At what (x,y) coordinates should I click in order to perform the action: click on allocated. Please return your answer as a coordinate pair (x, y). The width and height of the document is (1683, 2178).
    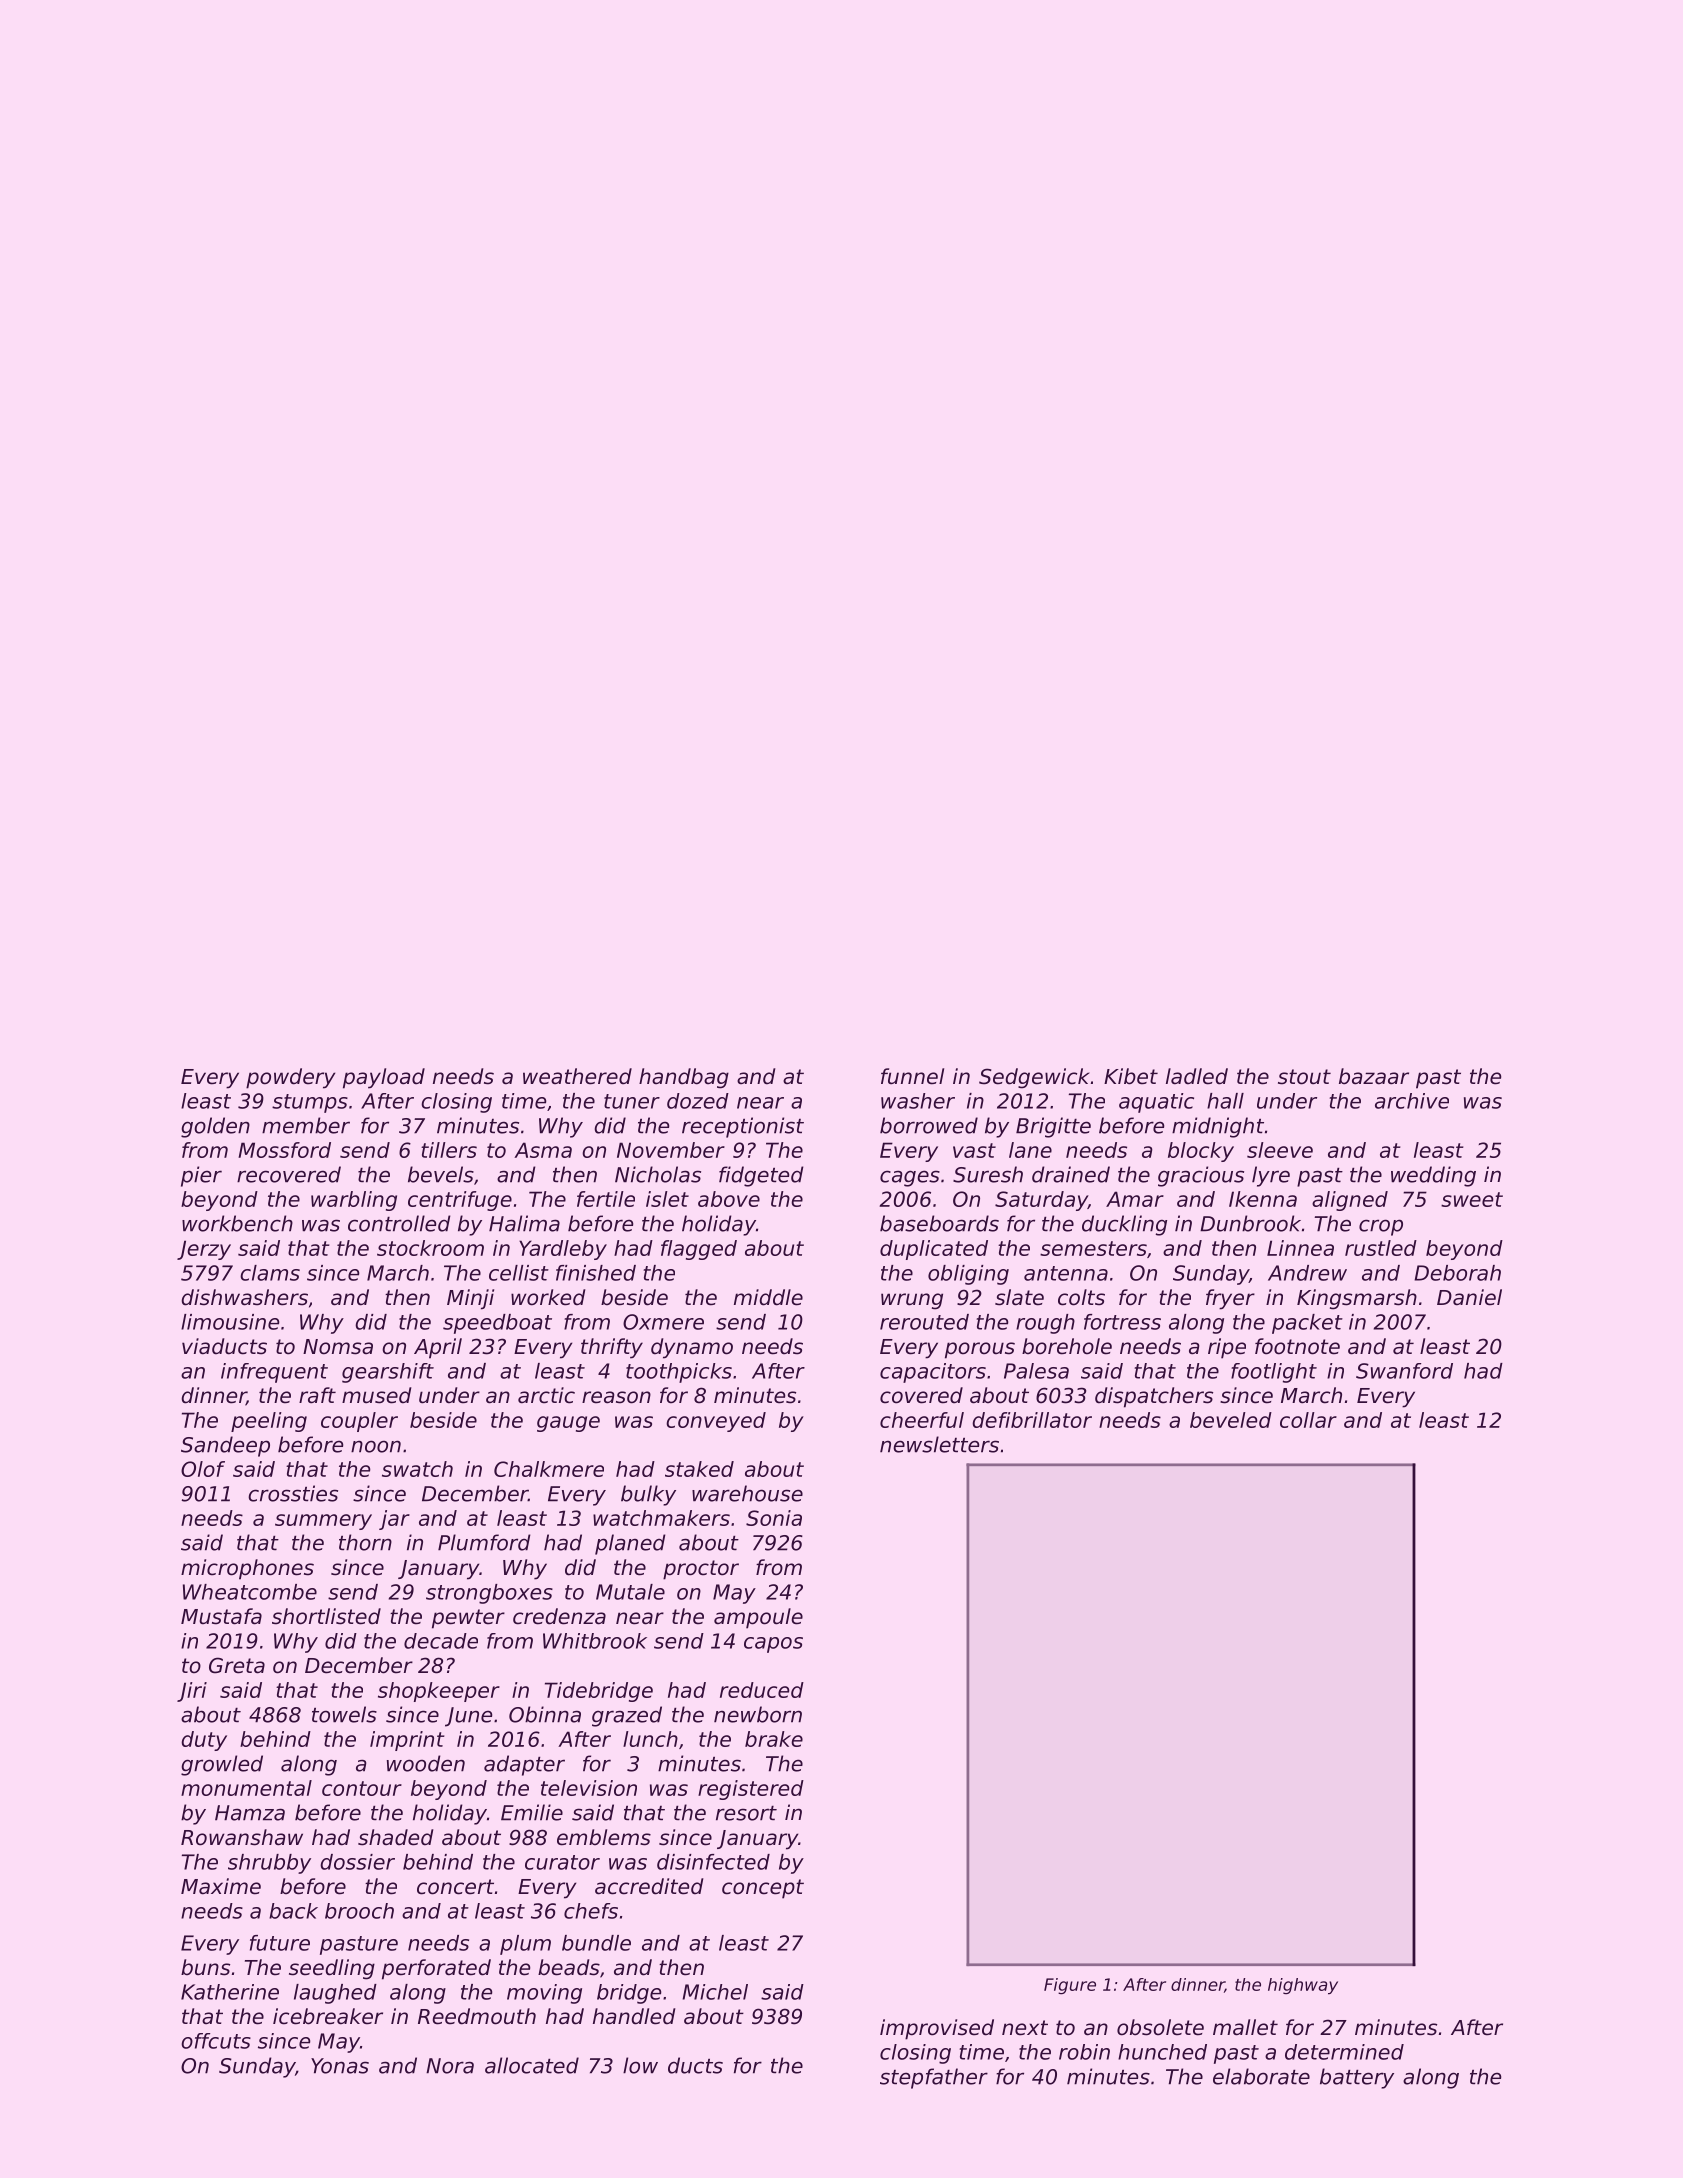
    Looking at the image, I should click on (532, 2065).
